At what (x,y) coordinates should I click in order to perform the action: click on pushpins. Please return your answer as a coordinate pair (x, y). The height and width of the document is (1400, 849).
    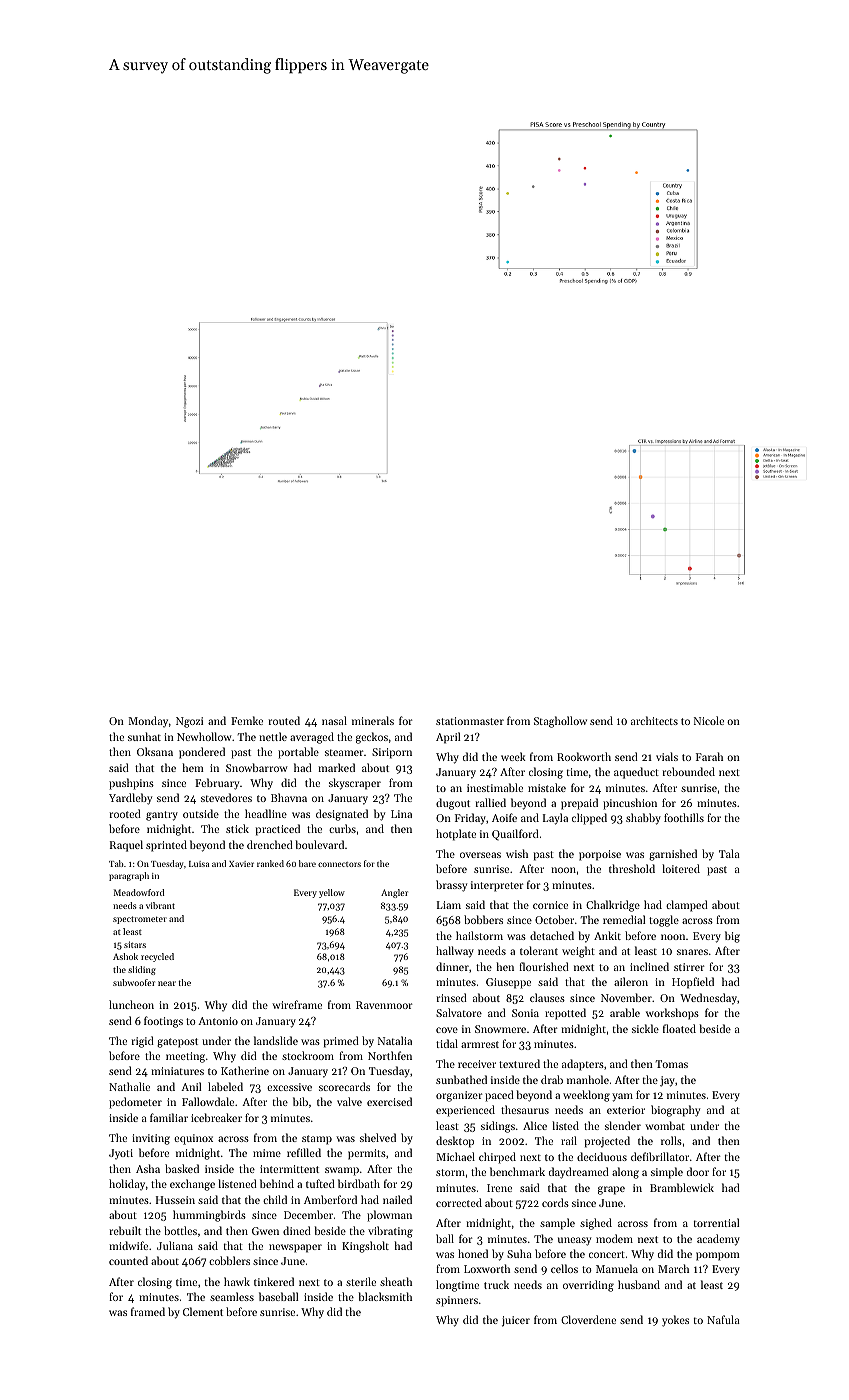
    Looking at the image, I should click on (131, 784).
